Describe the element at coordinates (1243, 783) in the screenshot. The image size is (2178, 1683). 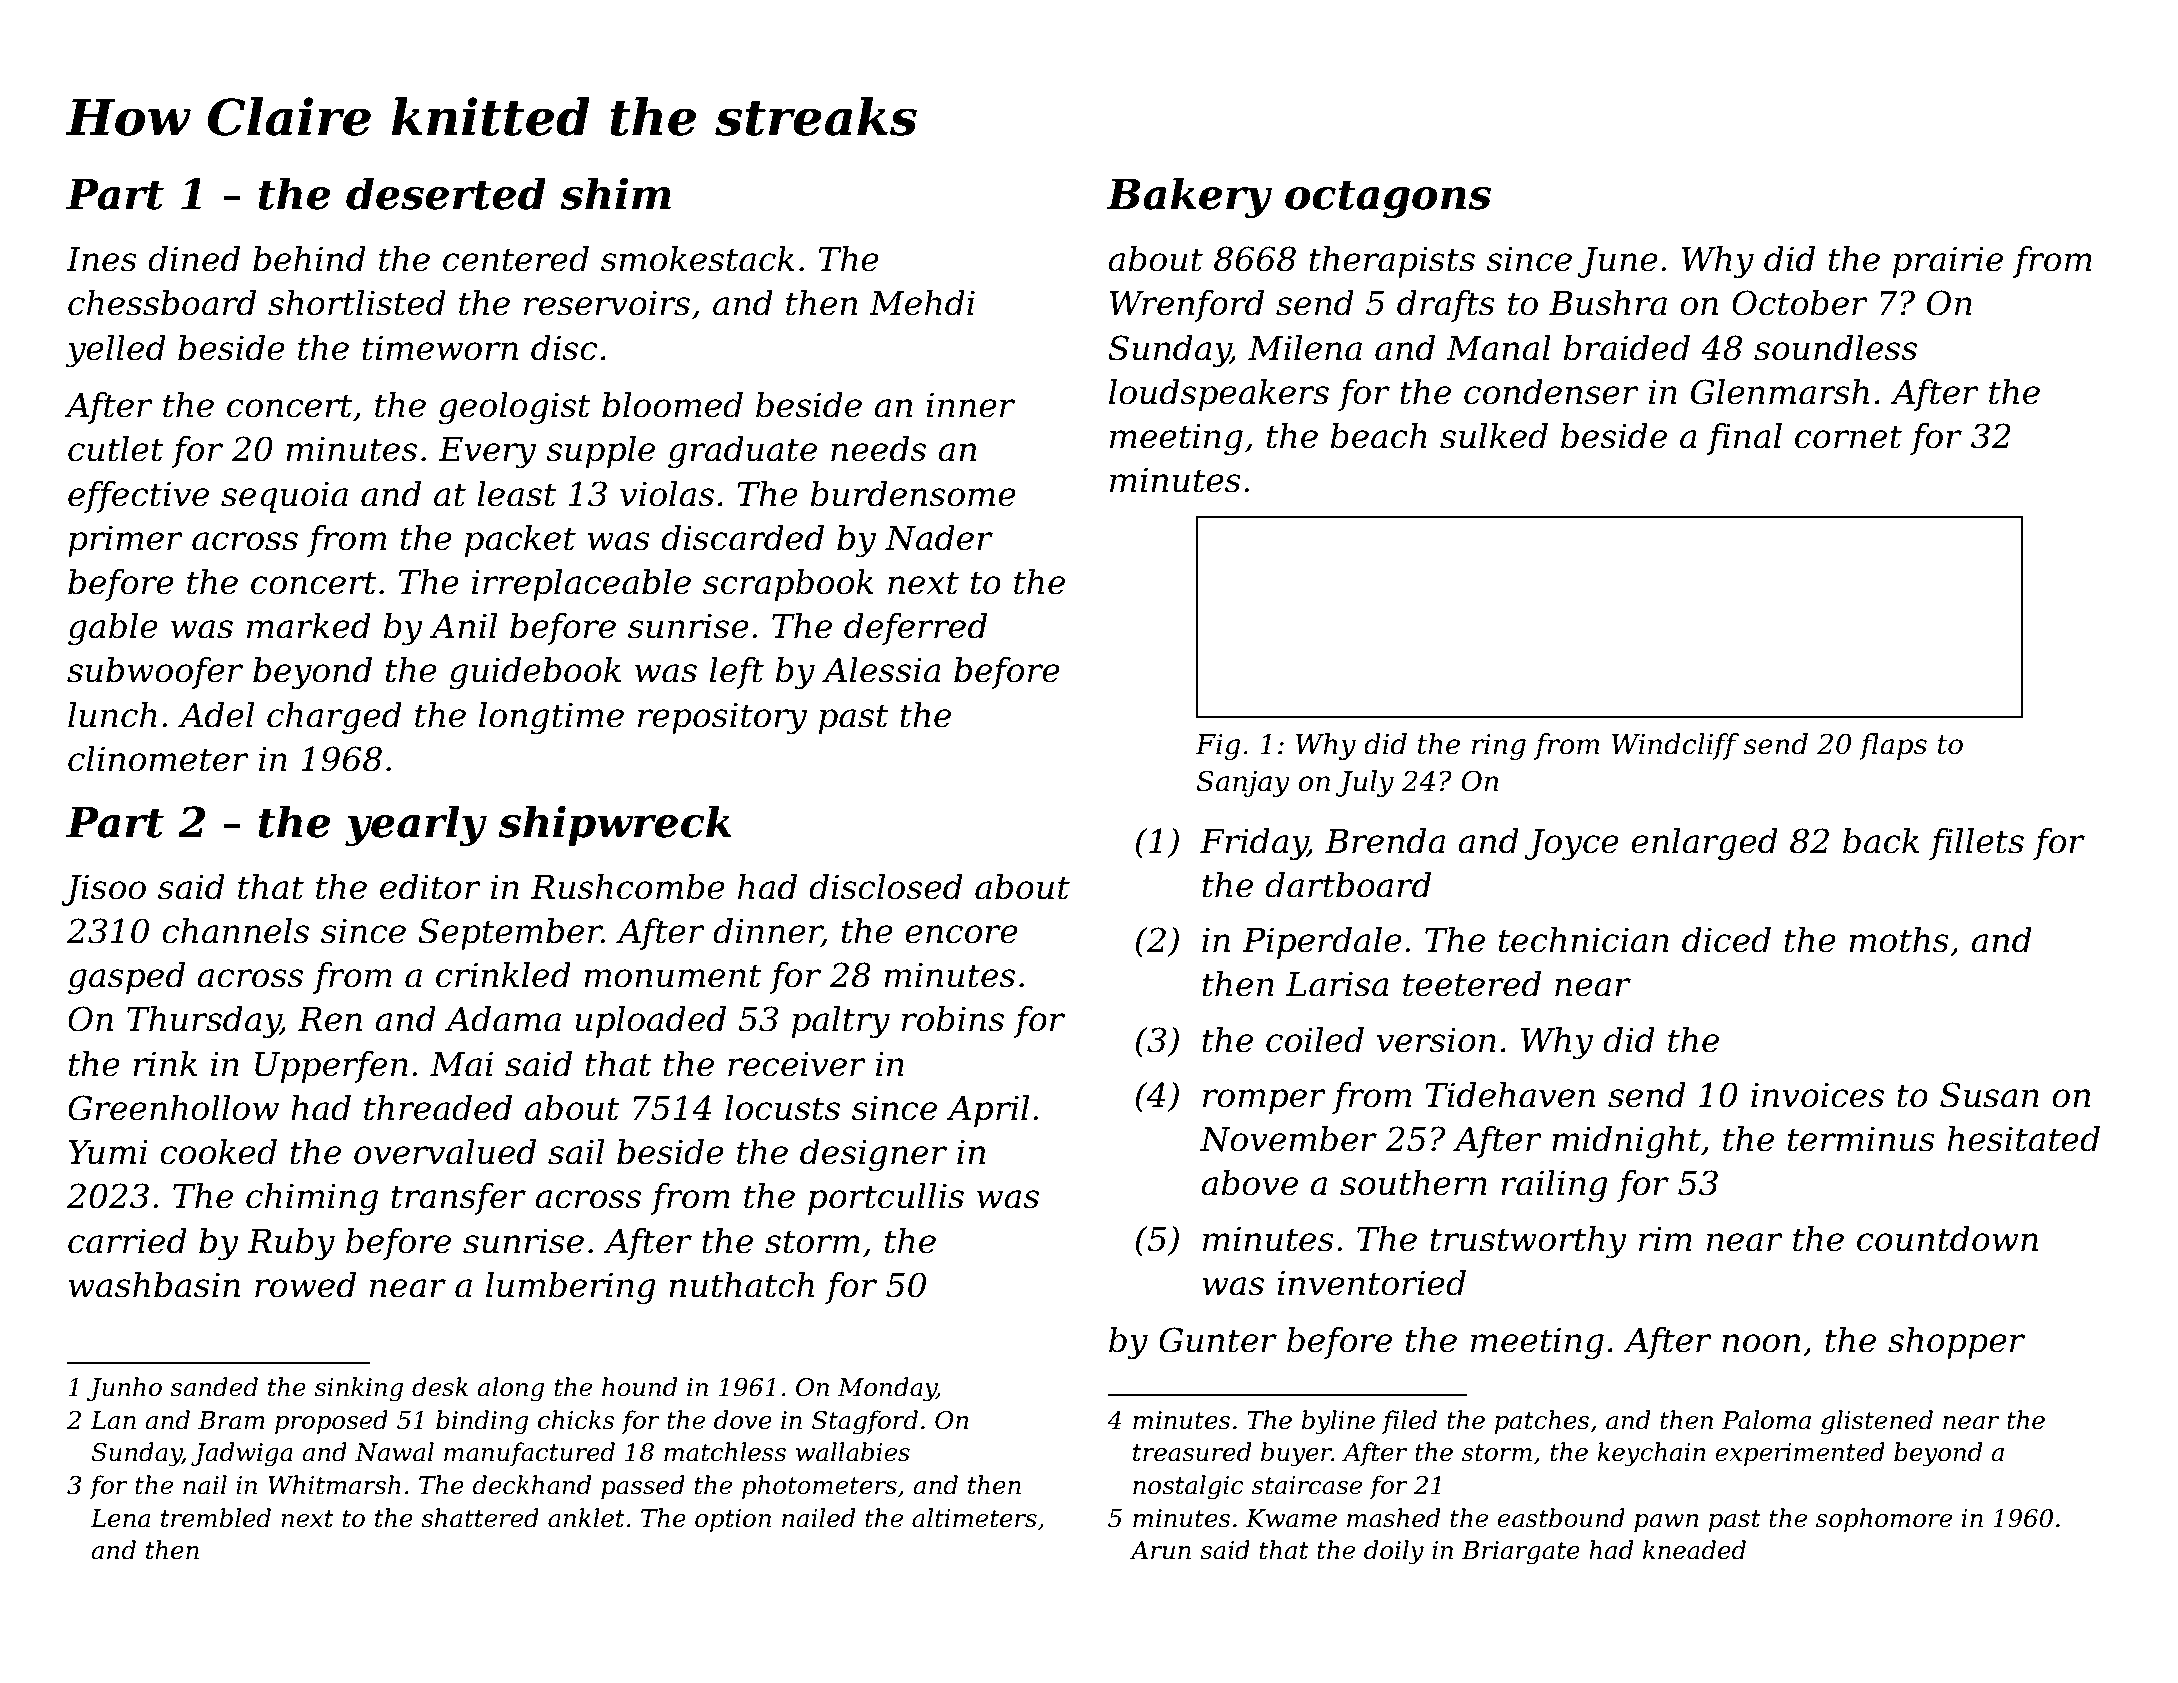
I see `Sanjay` at that location.
